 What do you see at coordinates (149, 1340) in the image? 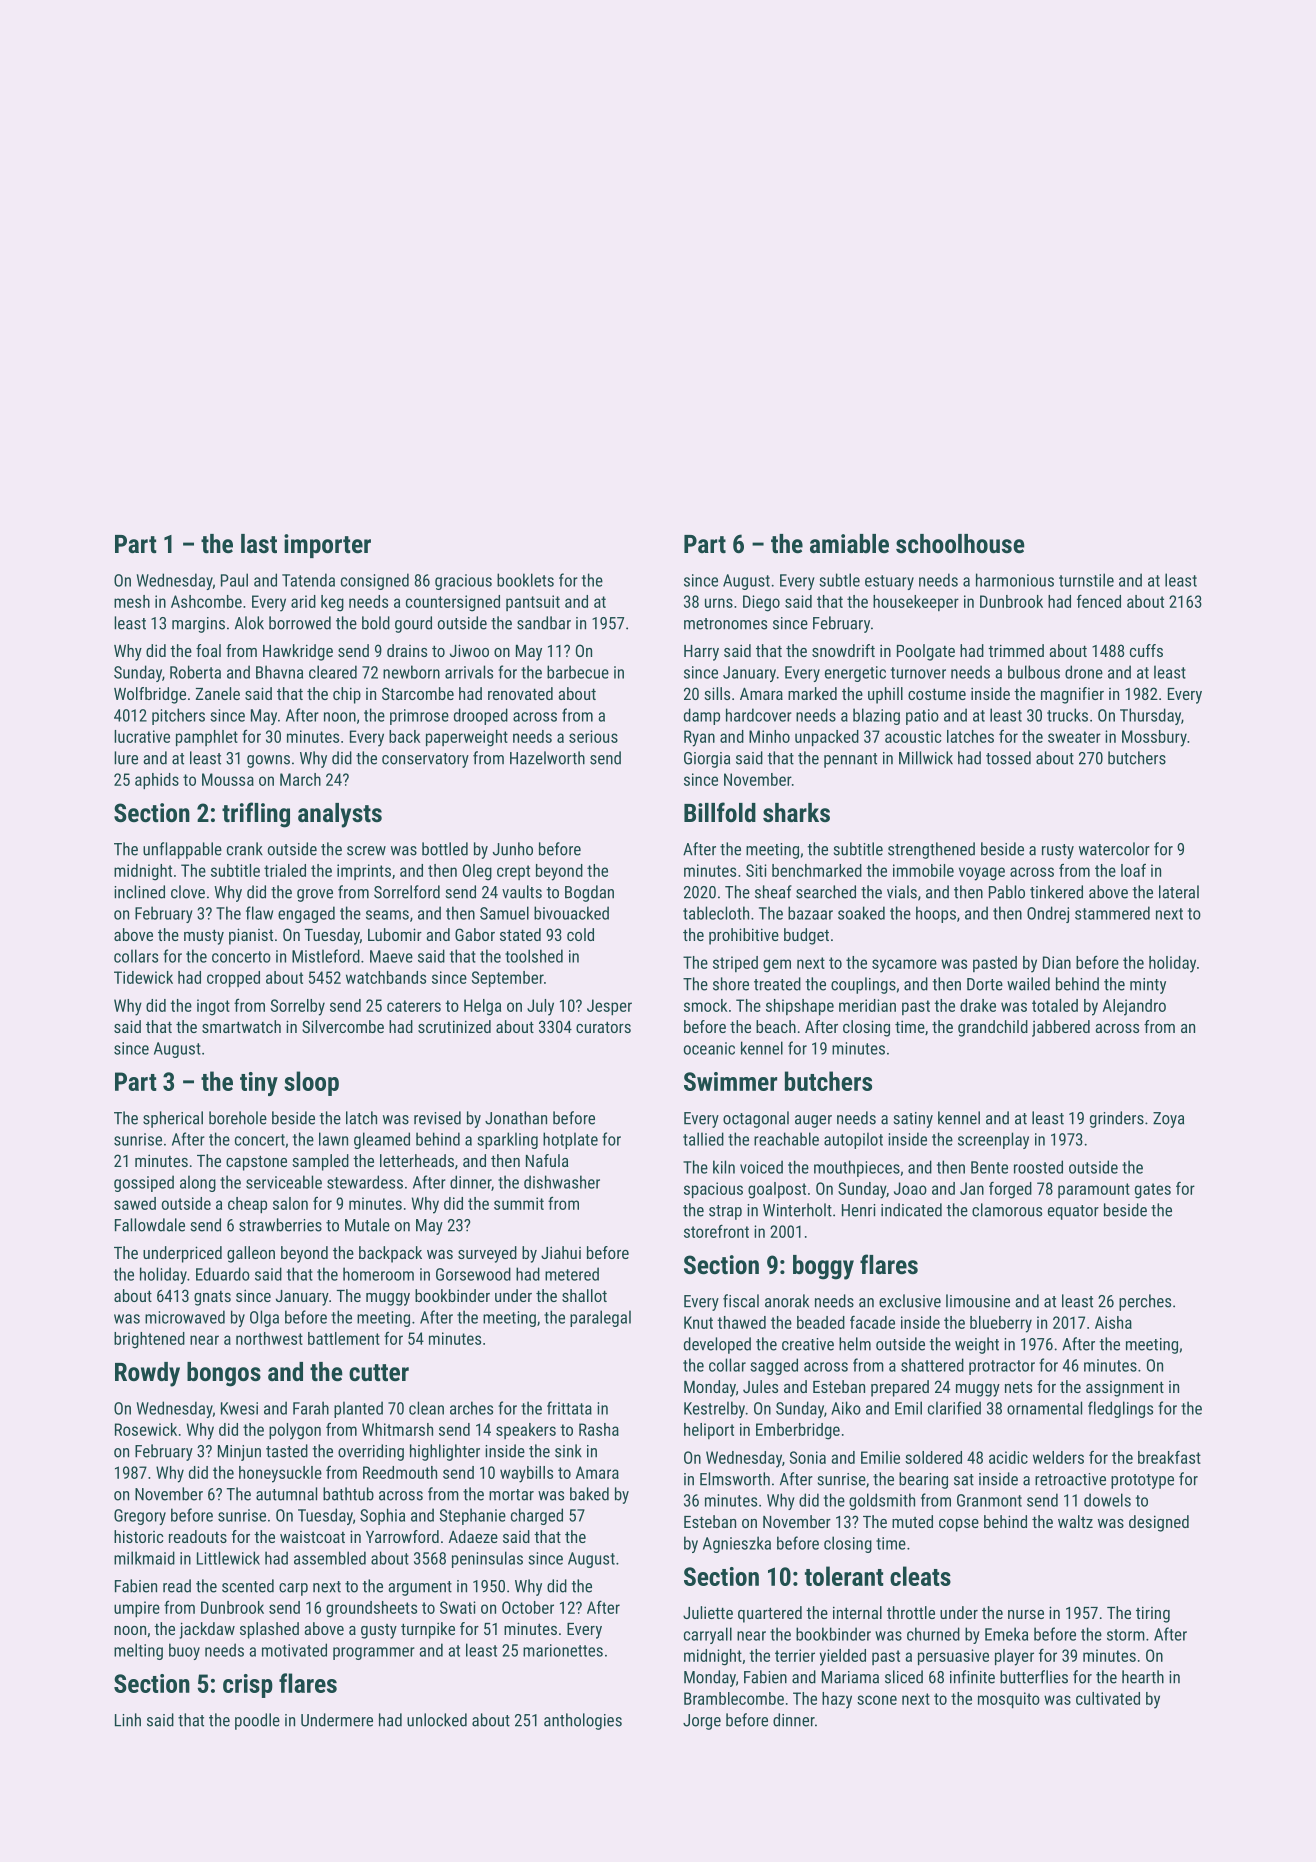
I see `brightened` at bounding box center [149, 1340].
